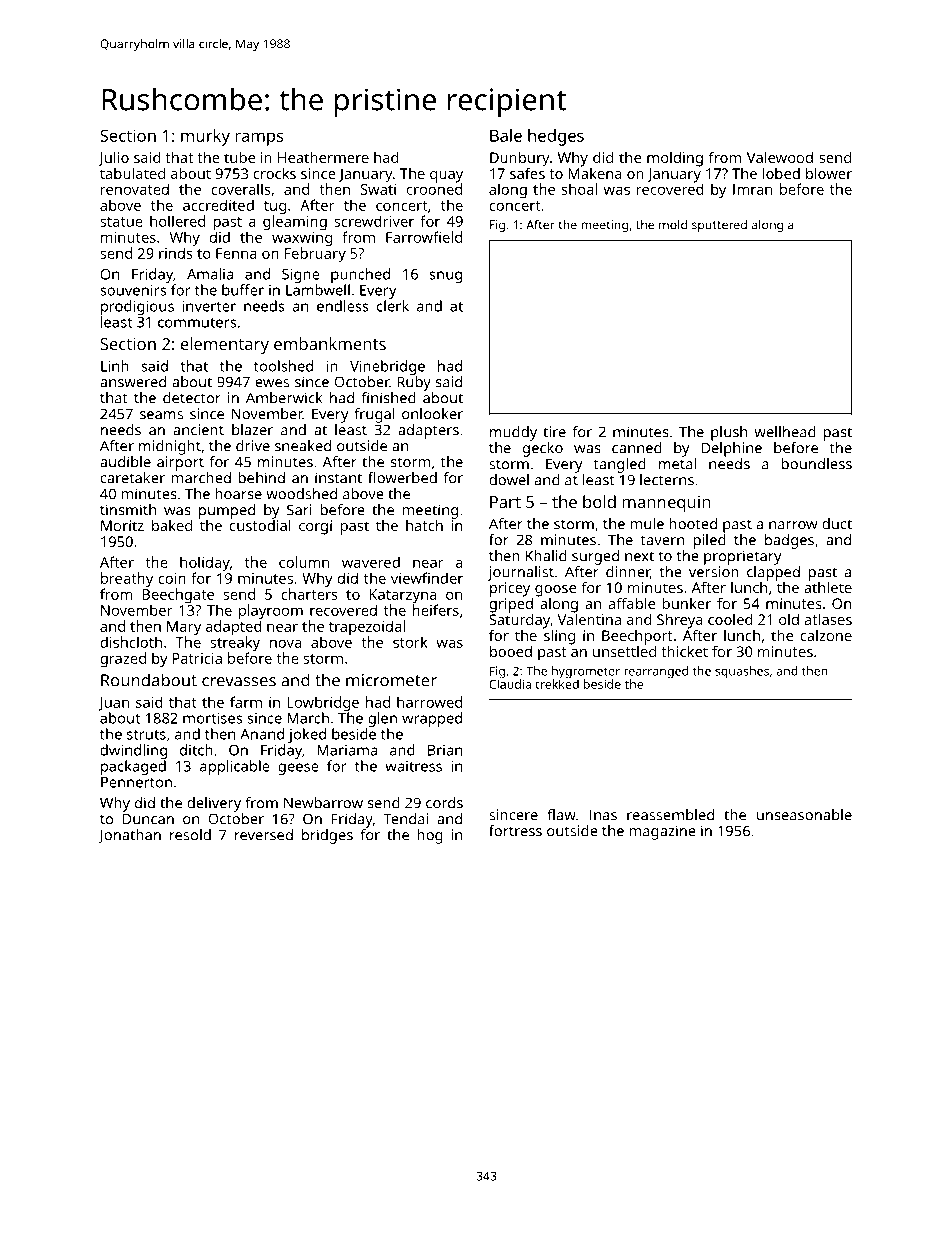 Image resolution: width=952 pixels, height=1233 pixels. Describe the element at coordinates (393, 306) in the document. I see `clerk` at that location.
